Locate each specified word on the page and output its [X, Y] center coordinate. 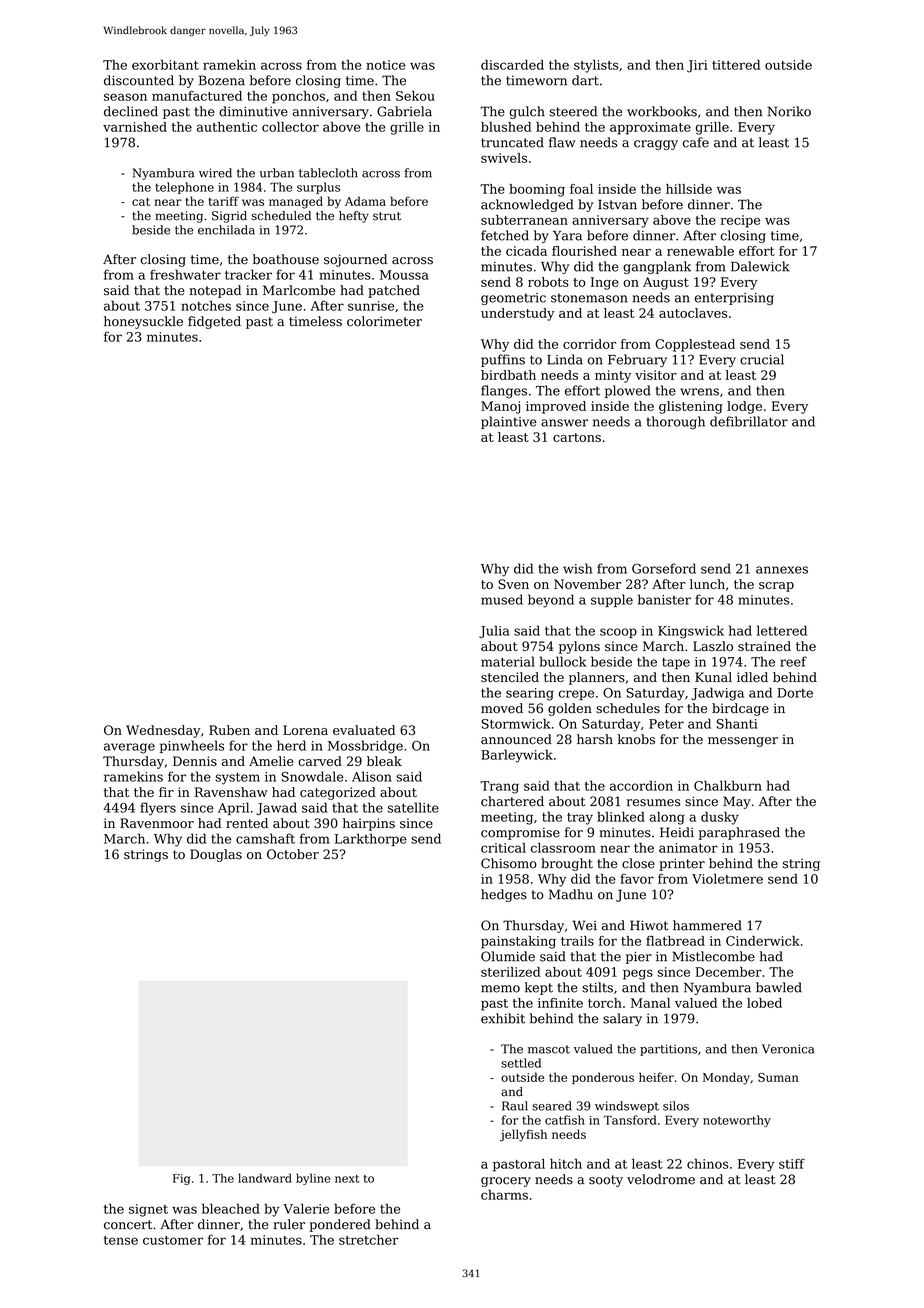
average [129, 748]
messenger [743, 742]
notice [385, 65]
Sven [513, 584]
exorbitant [165, 65]
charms [504, 1195]
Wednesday [163, 731]
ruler [289, 1224]
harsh [595, 739]
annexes [782, 570]
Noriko [789, 111]
